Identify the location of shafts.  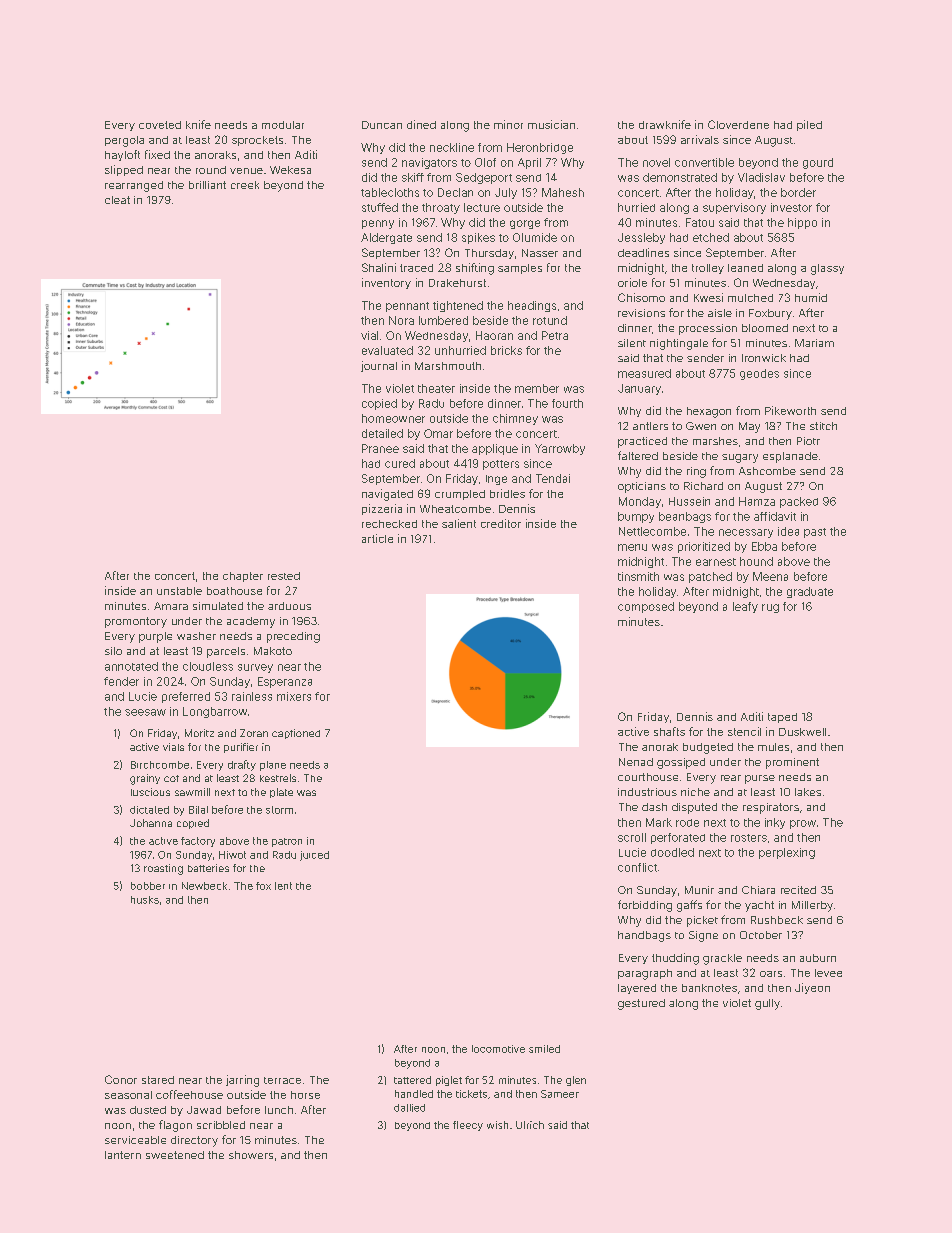
(669, 731).
